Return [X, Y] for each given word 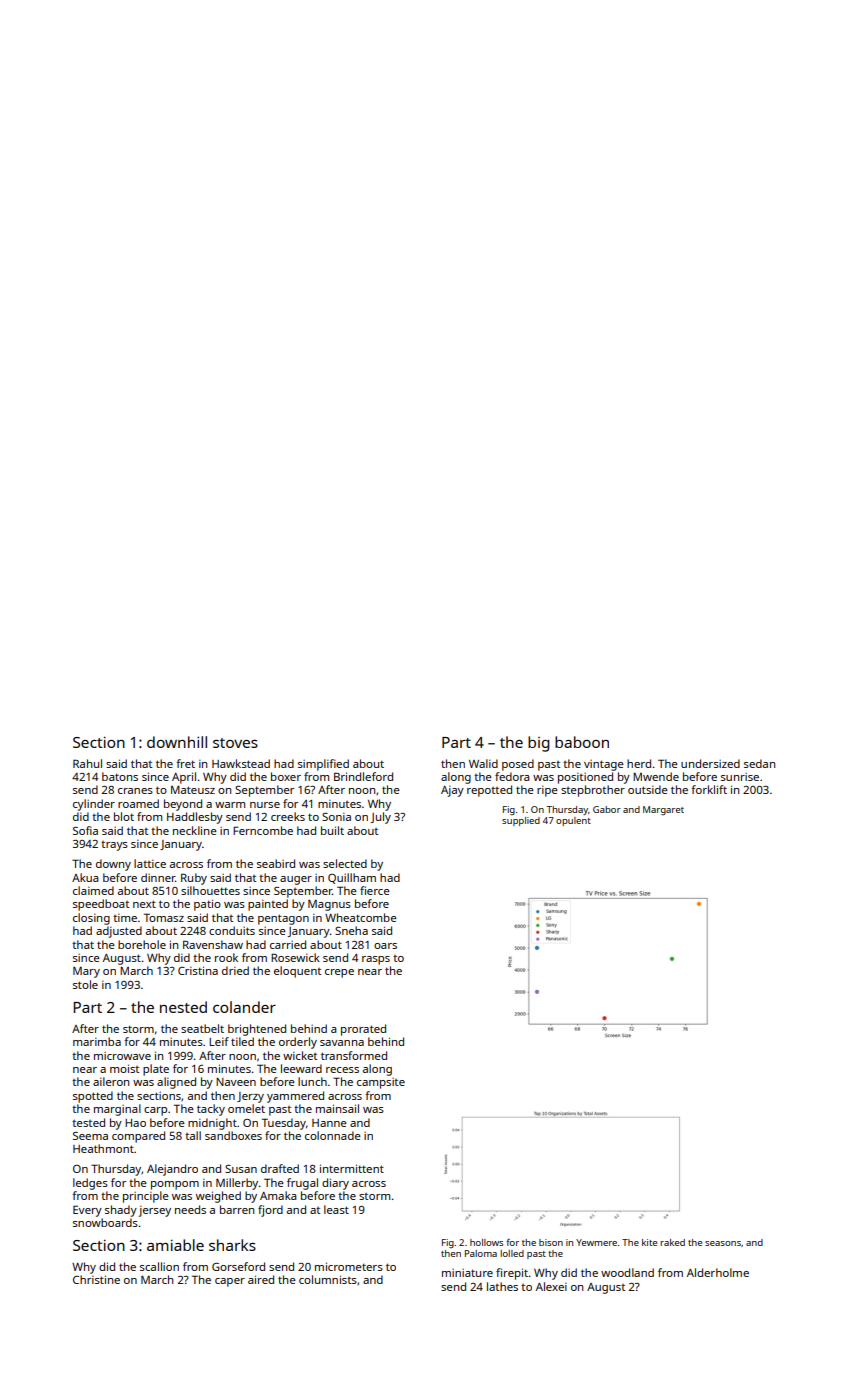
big [539, 744]
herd [639, 763]
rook [226, 957]
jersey [155, 1211]
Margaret [663, 810]
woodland [627, 1272]
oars [385, 946]
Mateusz [193, 789]
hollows [486, 1242]
